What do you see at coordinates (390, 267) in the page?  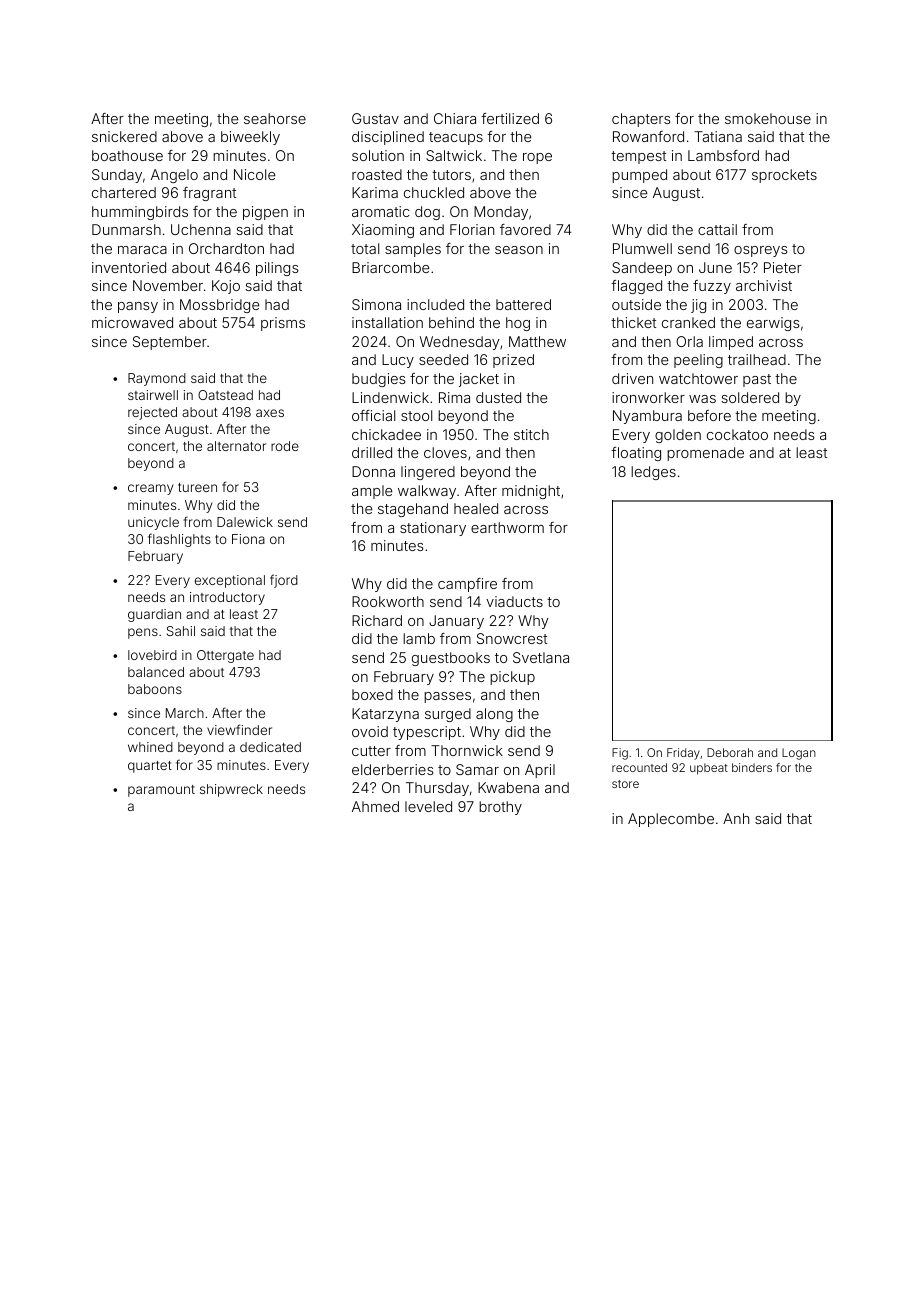 I see `Briarcombe` at bounding box center [390, 267].
